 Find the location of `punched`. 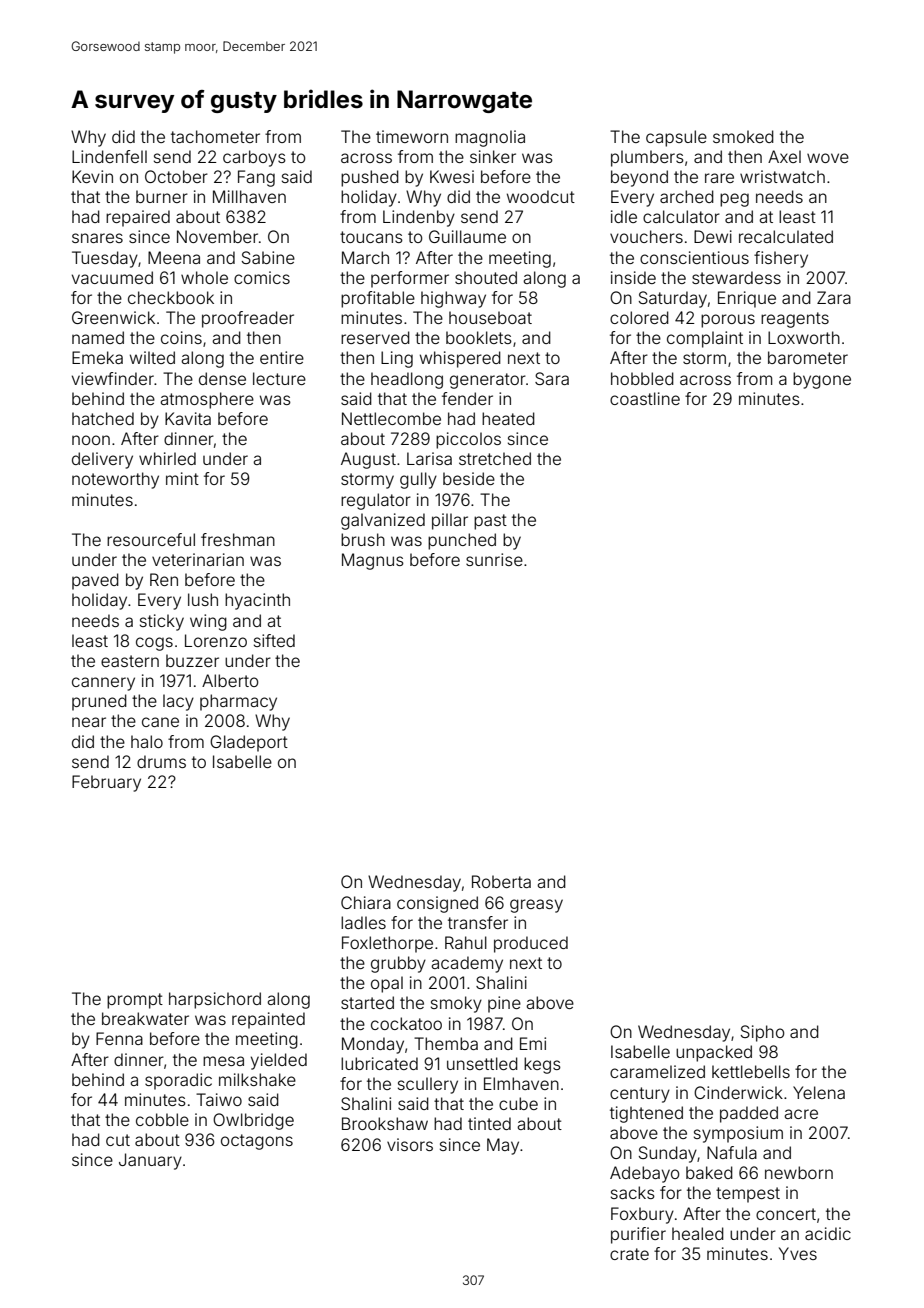

punched is located at coordinates (462, 541).
